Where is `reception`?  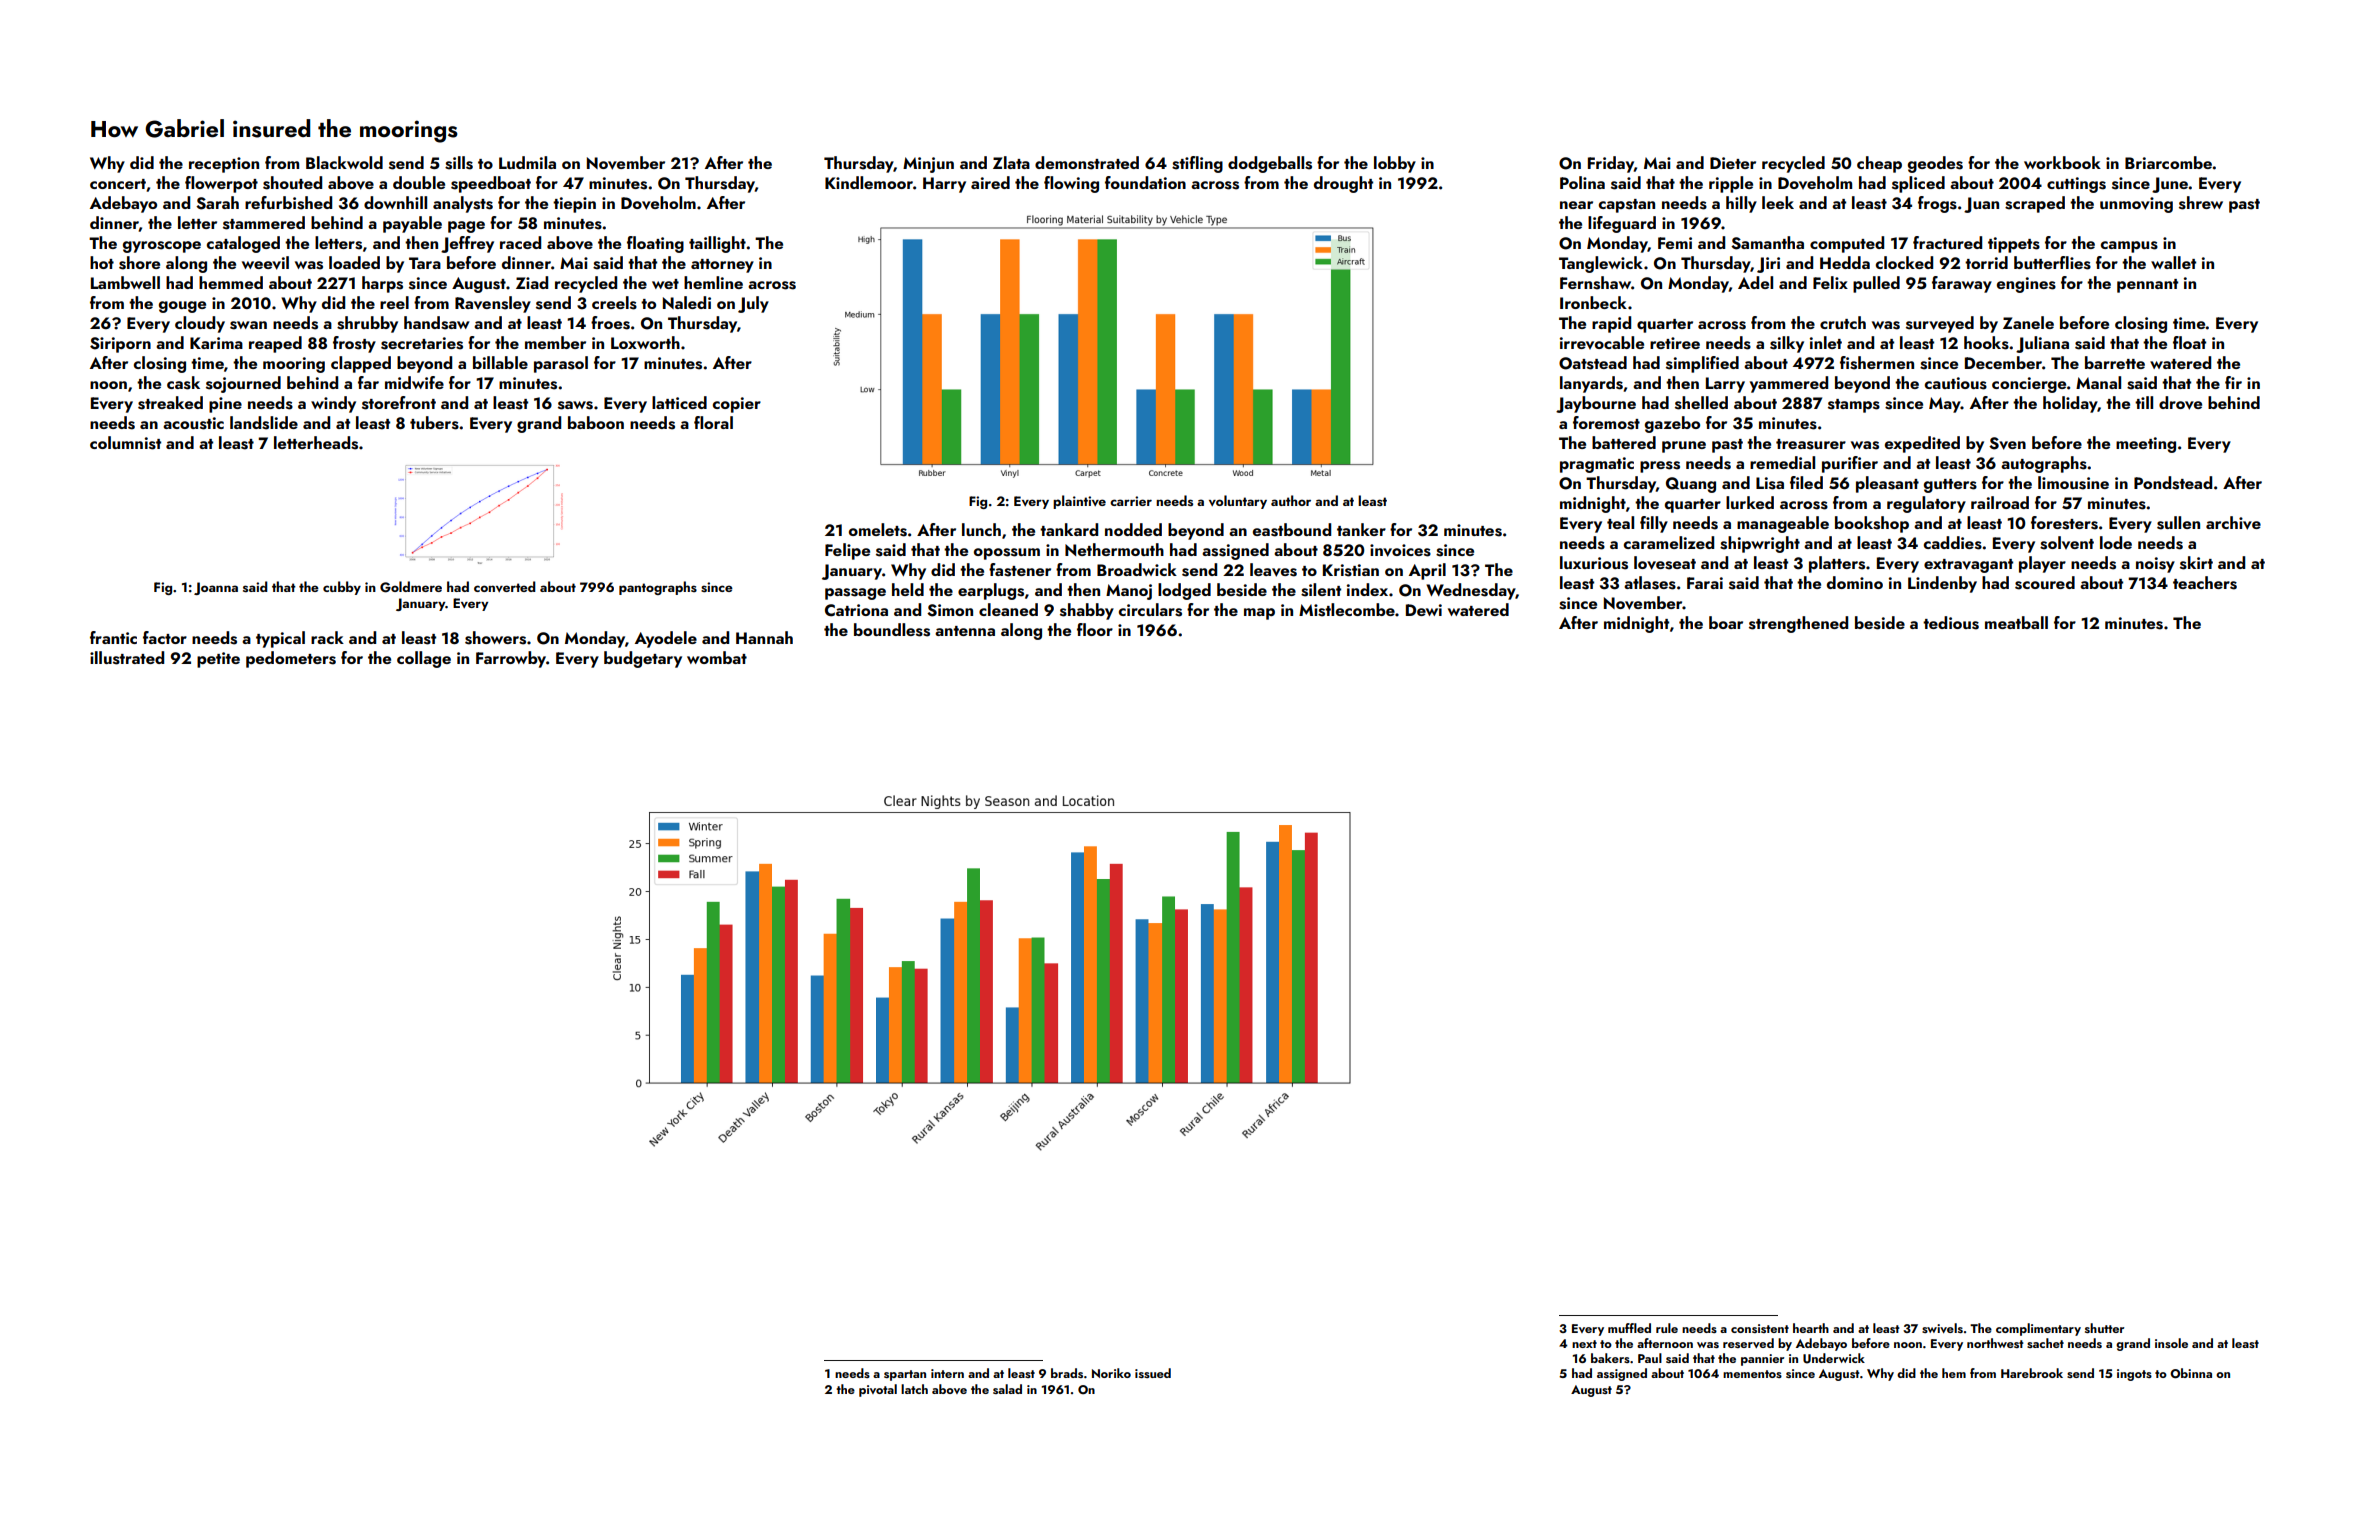 reception is located at coordinates (224, 165).
